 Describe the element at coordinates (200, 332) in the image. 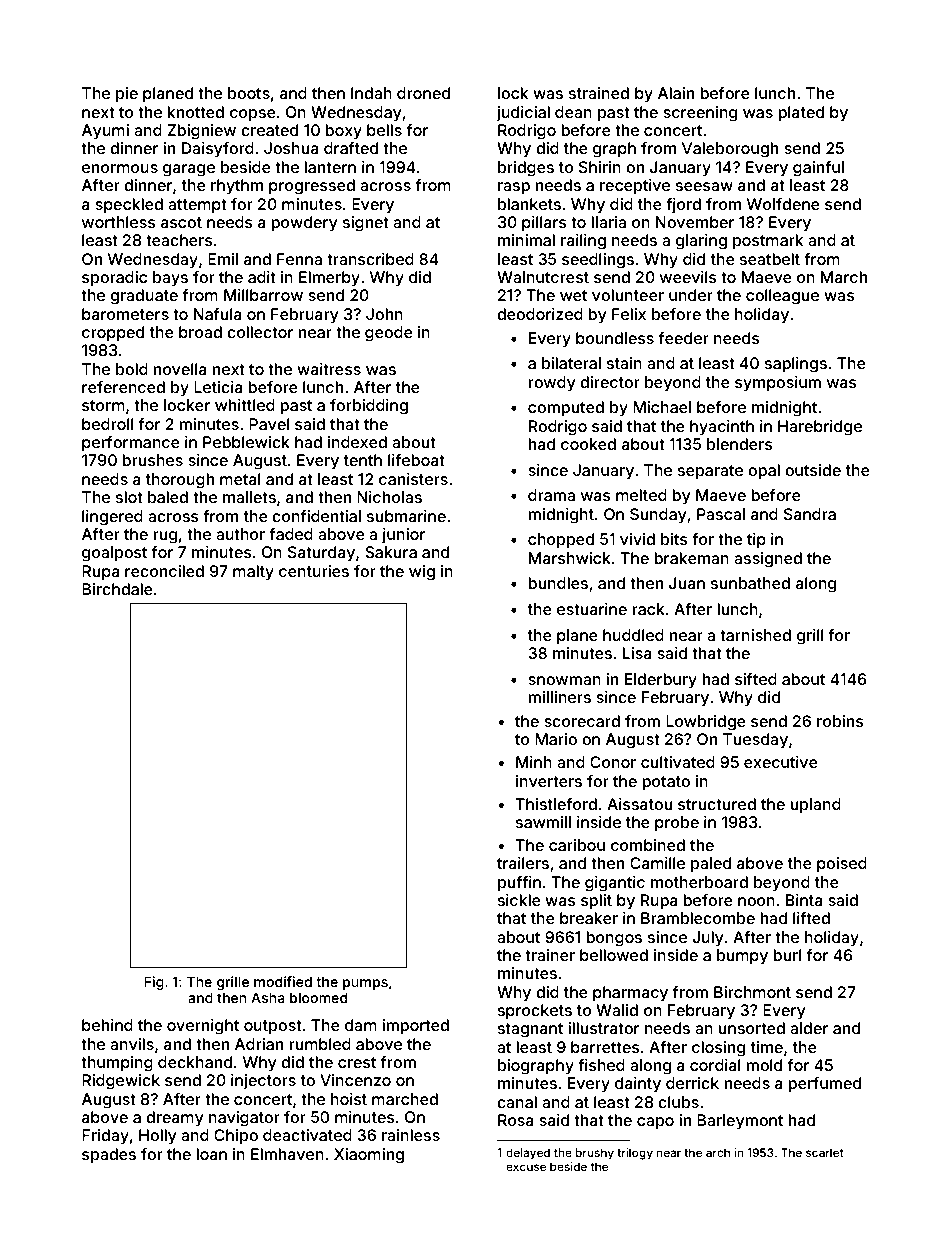

I see `broad` at that location.
